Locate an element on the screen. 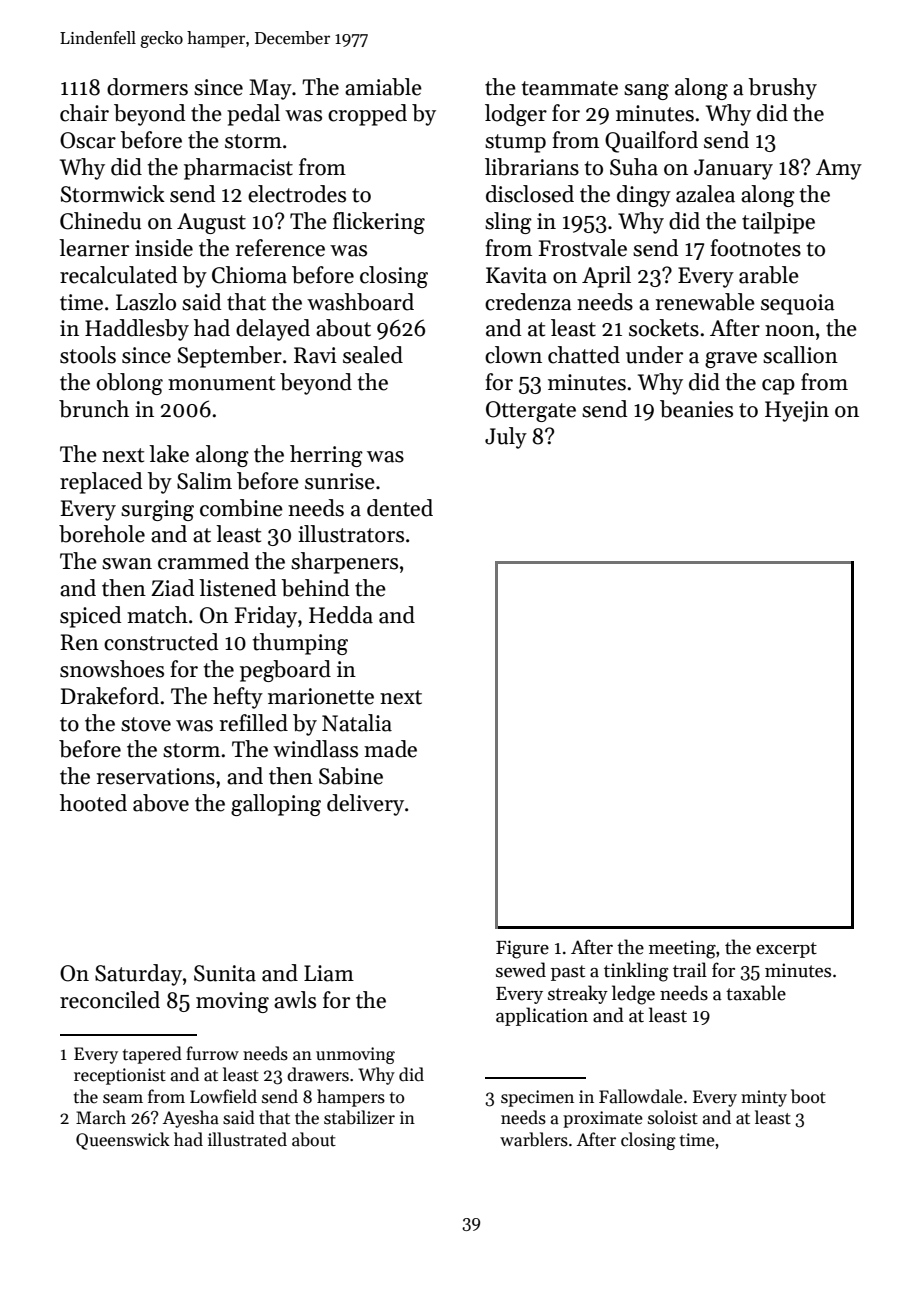 Image resolution: width=924 pixels, height=1311 pixels. illustrated is located at coordinates (247, 1139).
